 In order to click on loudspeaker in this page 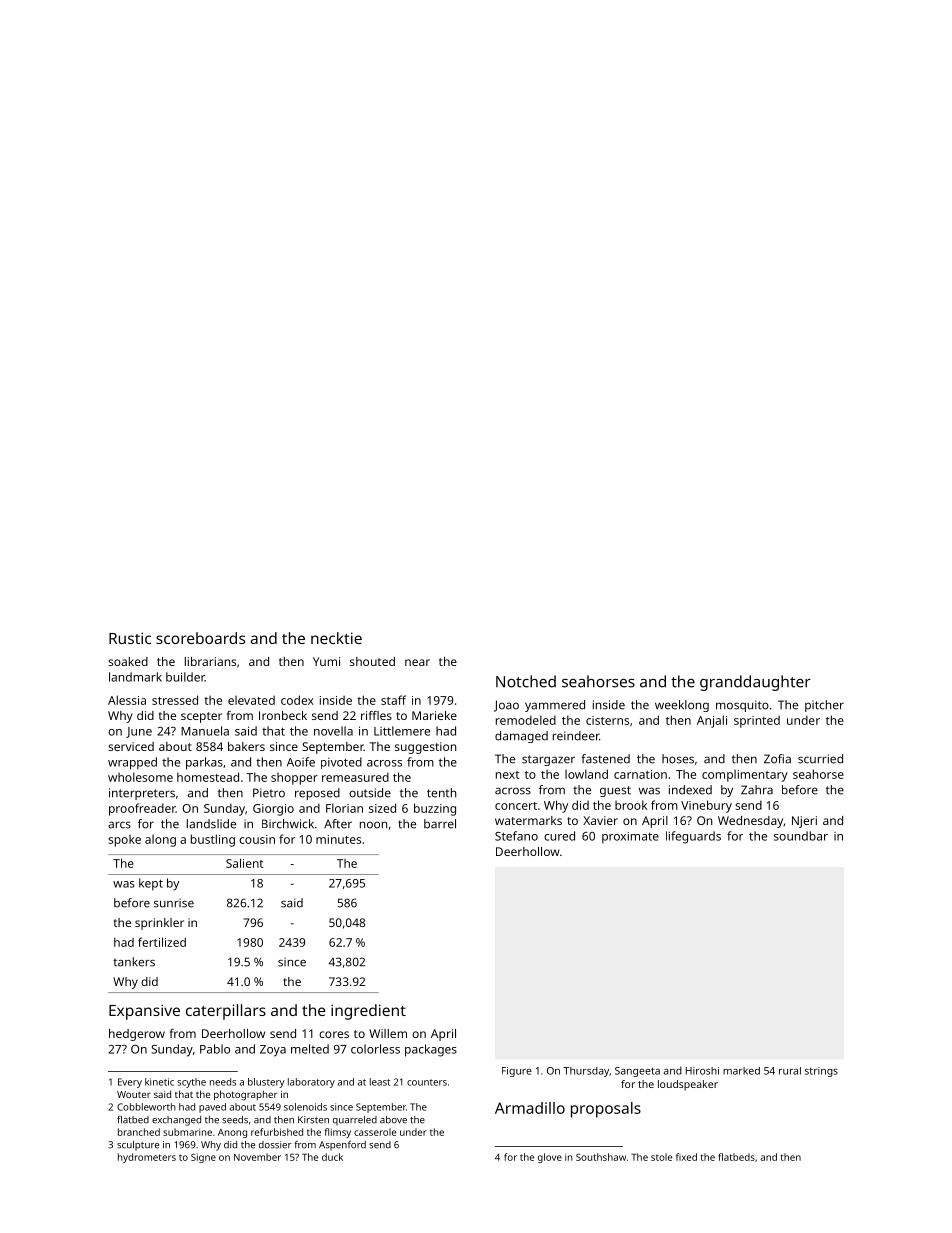, I will do `click(688, 1085)`.
